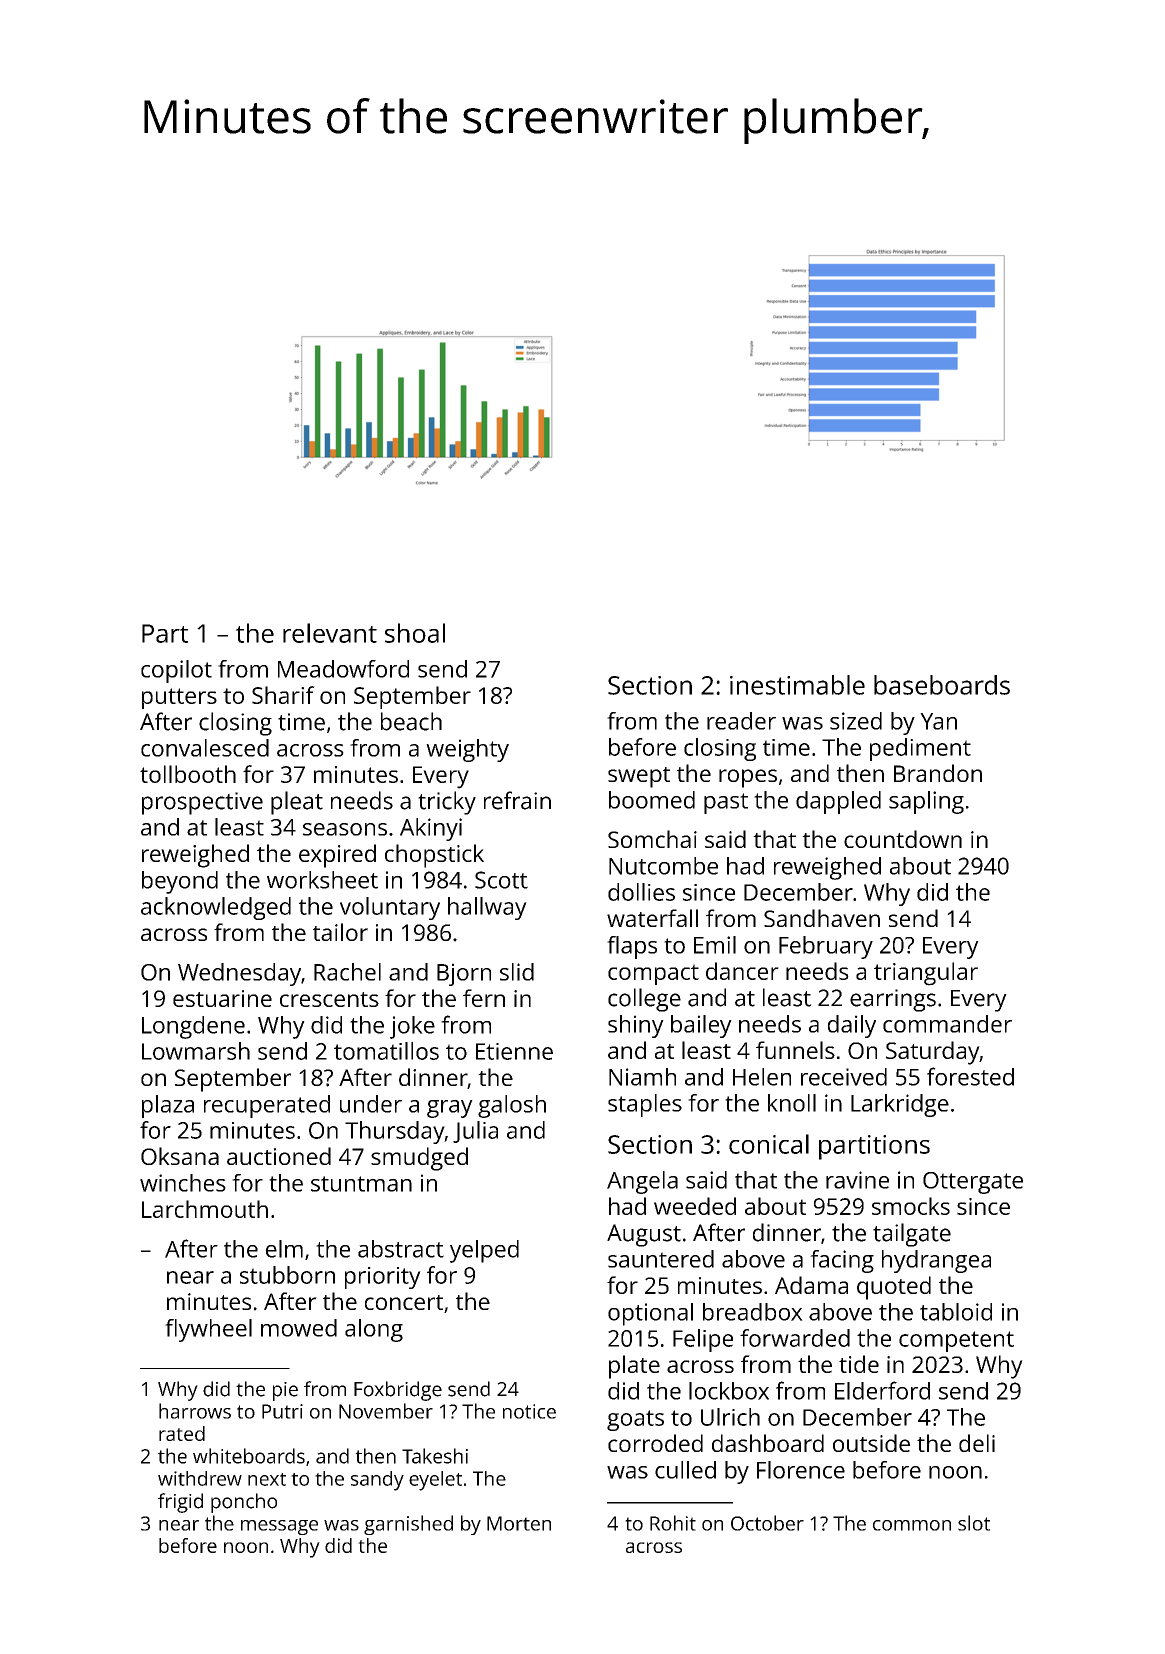 The height and width of the screenshot is (1654, 1165). What do you see at coordinates (415, 633) in the screenshot?
I see `shoal` at bounding box center [415, 633].
